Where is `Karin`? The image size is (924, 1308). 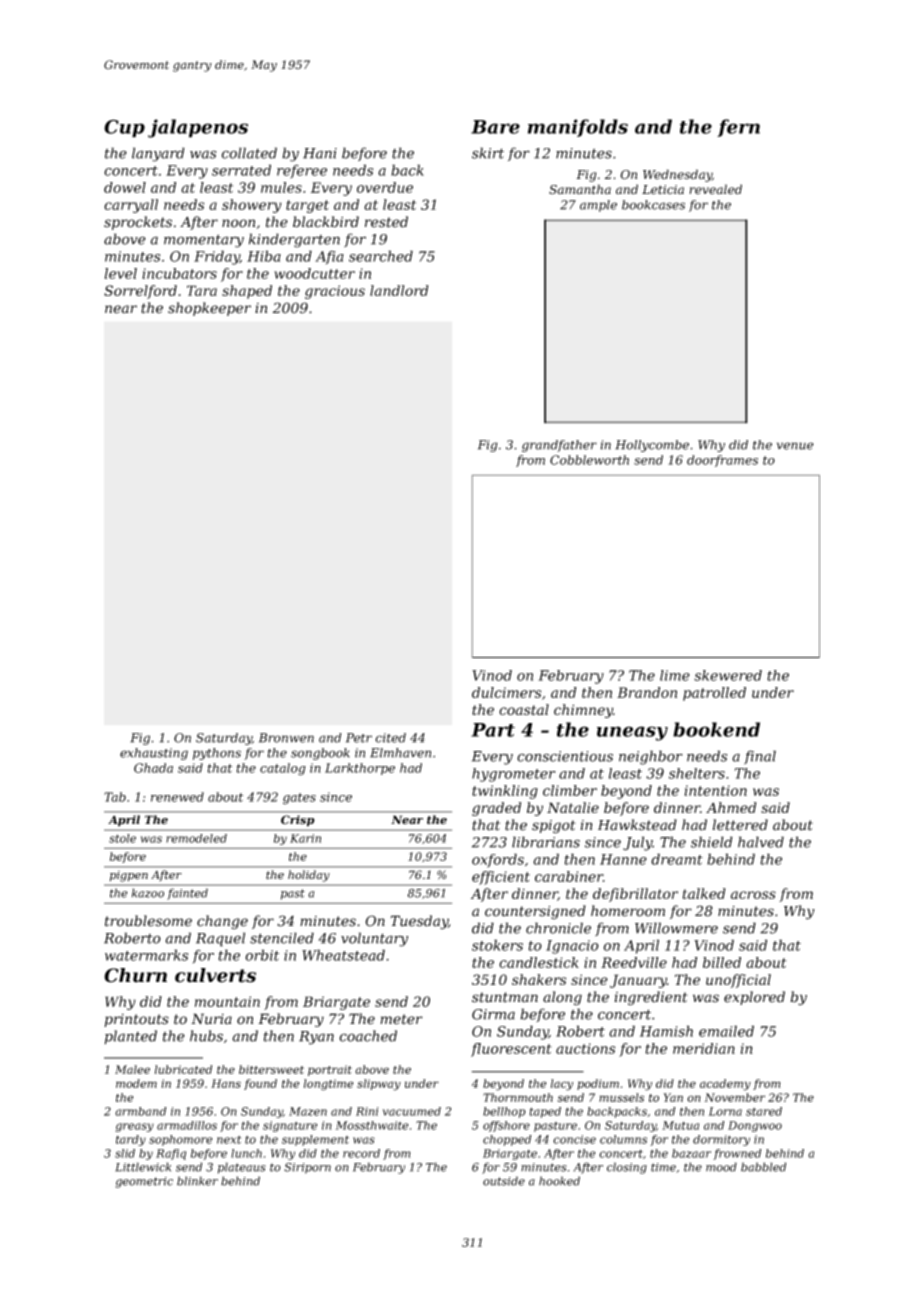 Karin is located at coordinates (305, 838).
